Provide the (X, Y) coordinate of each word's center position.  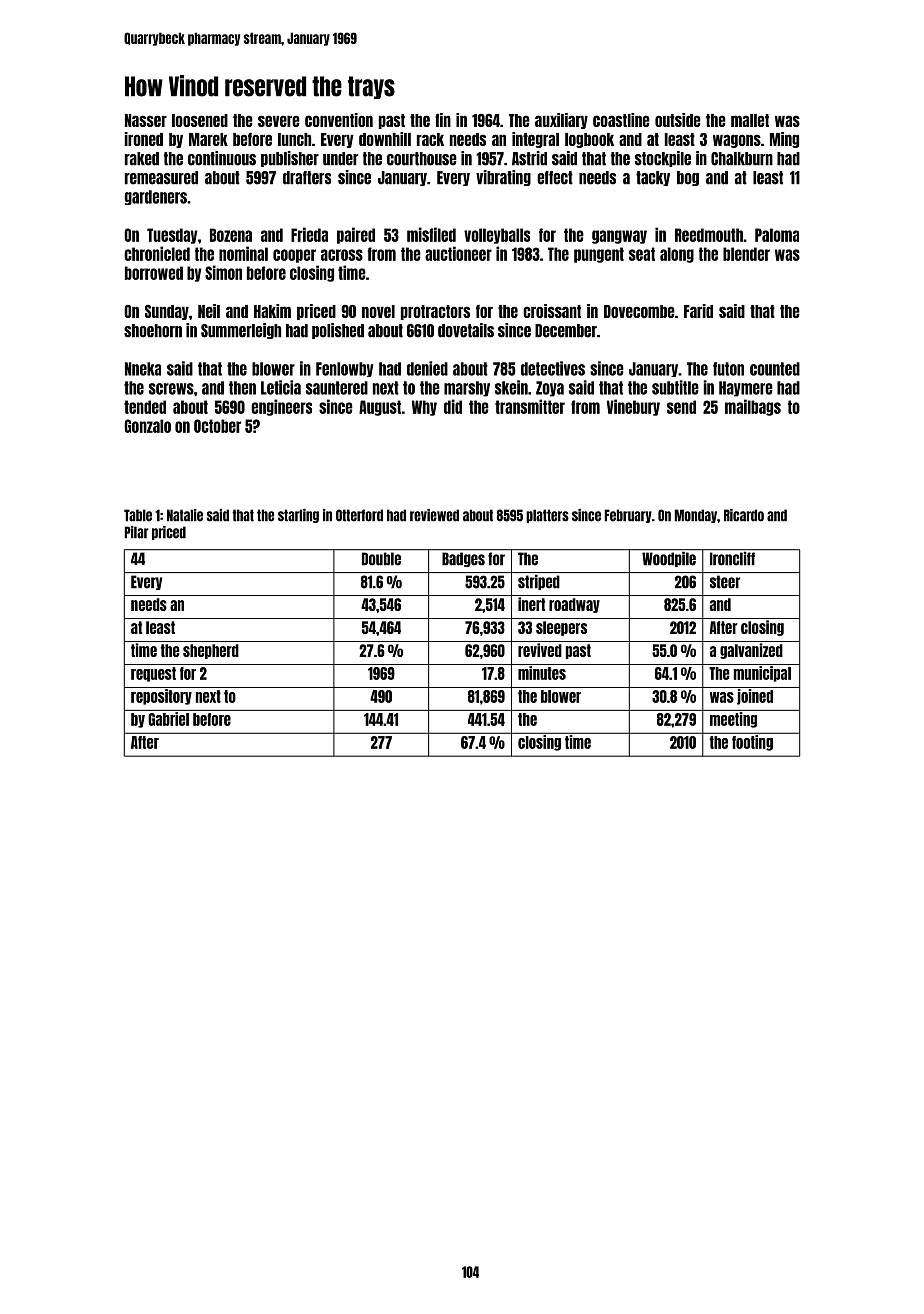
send (681, 407)
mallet (750, 120)
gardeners (156, 197)
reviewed (434, 515)
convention (339, 120)
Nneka (143, 369)
